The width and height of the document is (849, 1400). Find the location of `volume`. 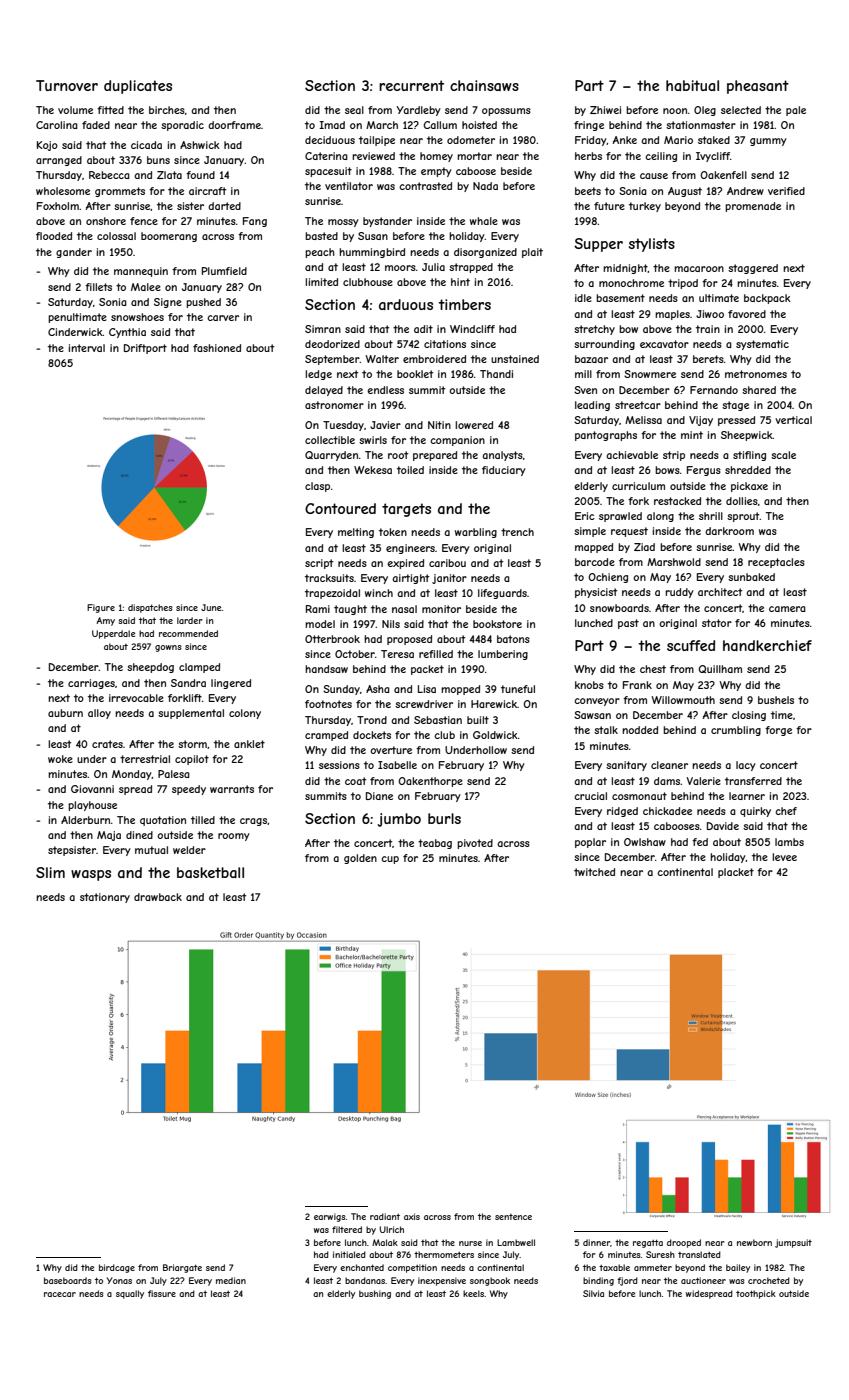

volume is located at coordinates (75, 110).
